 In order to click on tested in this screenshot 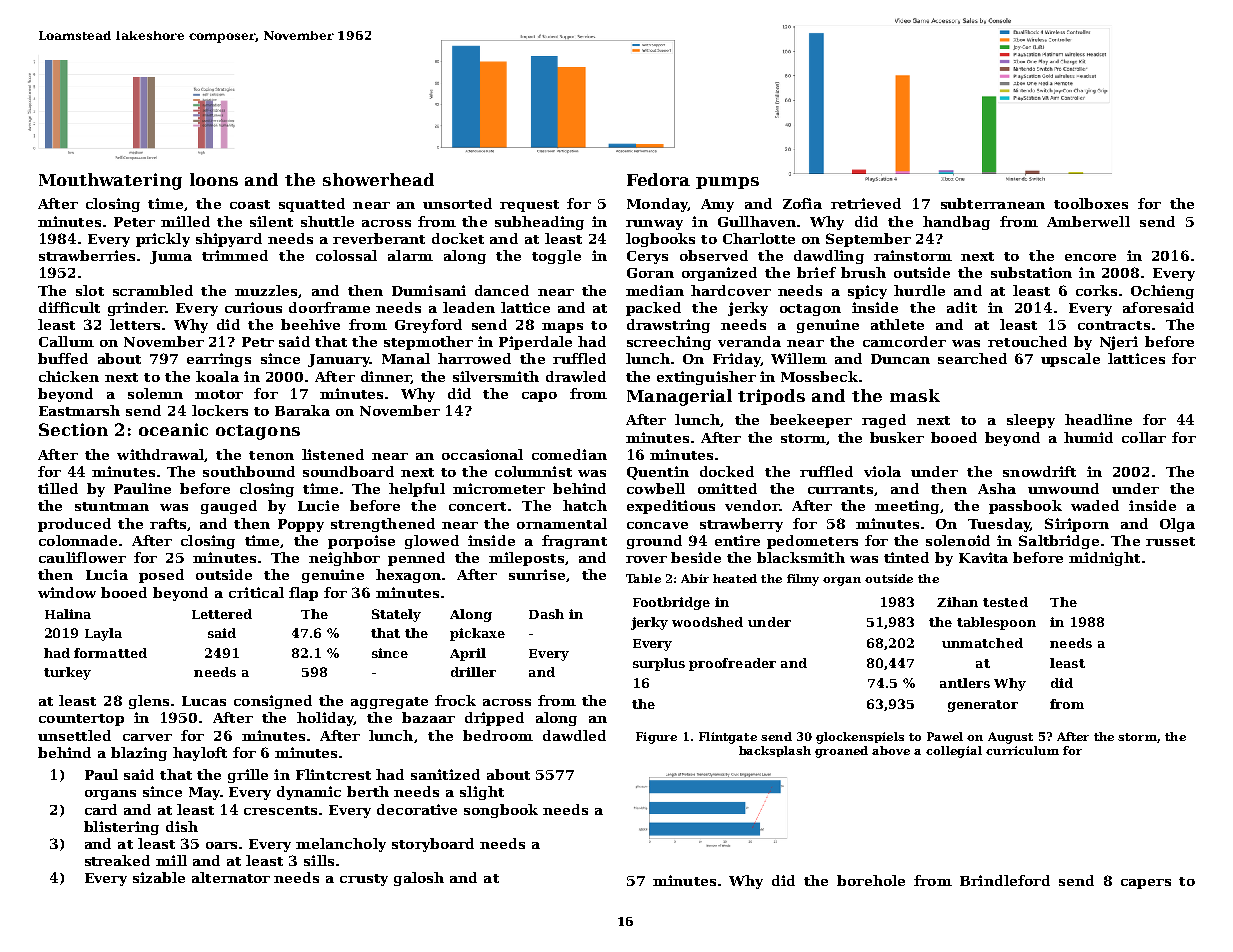, I will do `click(1005, 602)`.
